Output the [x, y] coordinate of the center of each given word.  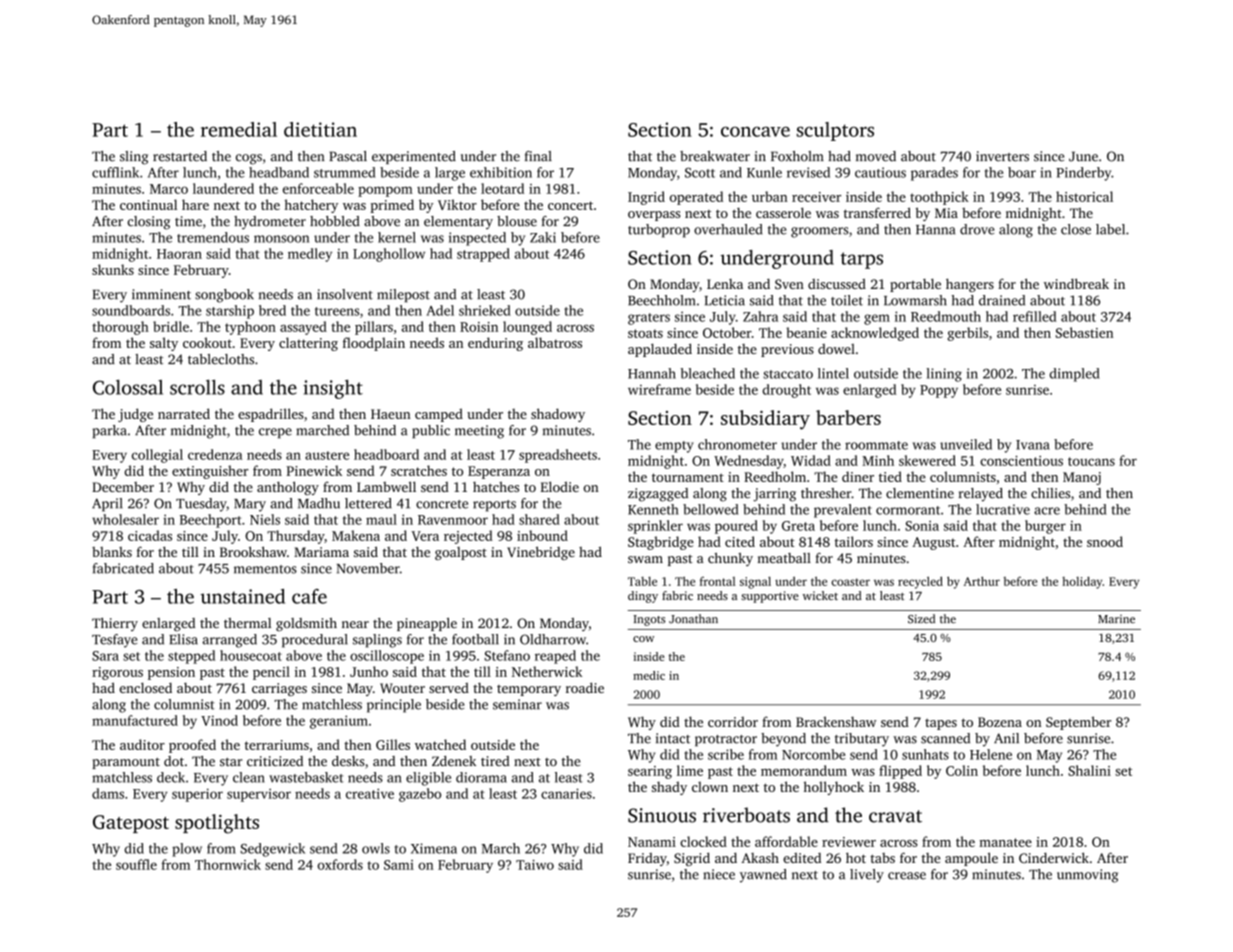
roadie [585, 687]
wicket [820, 595]
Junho [369, 671]
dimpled [1075, 375]
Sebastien [1084, 332]
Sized [921, 619]
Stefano [507, 655]
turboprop [659, 231]
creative [370, 793]
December [123, 487]
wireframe [659, 389]
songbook [224, 296]
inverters [1002, 156]
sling [134, 158]
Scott [700, 173]
